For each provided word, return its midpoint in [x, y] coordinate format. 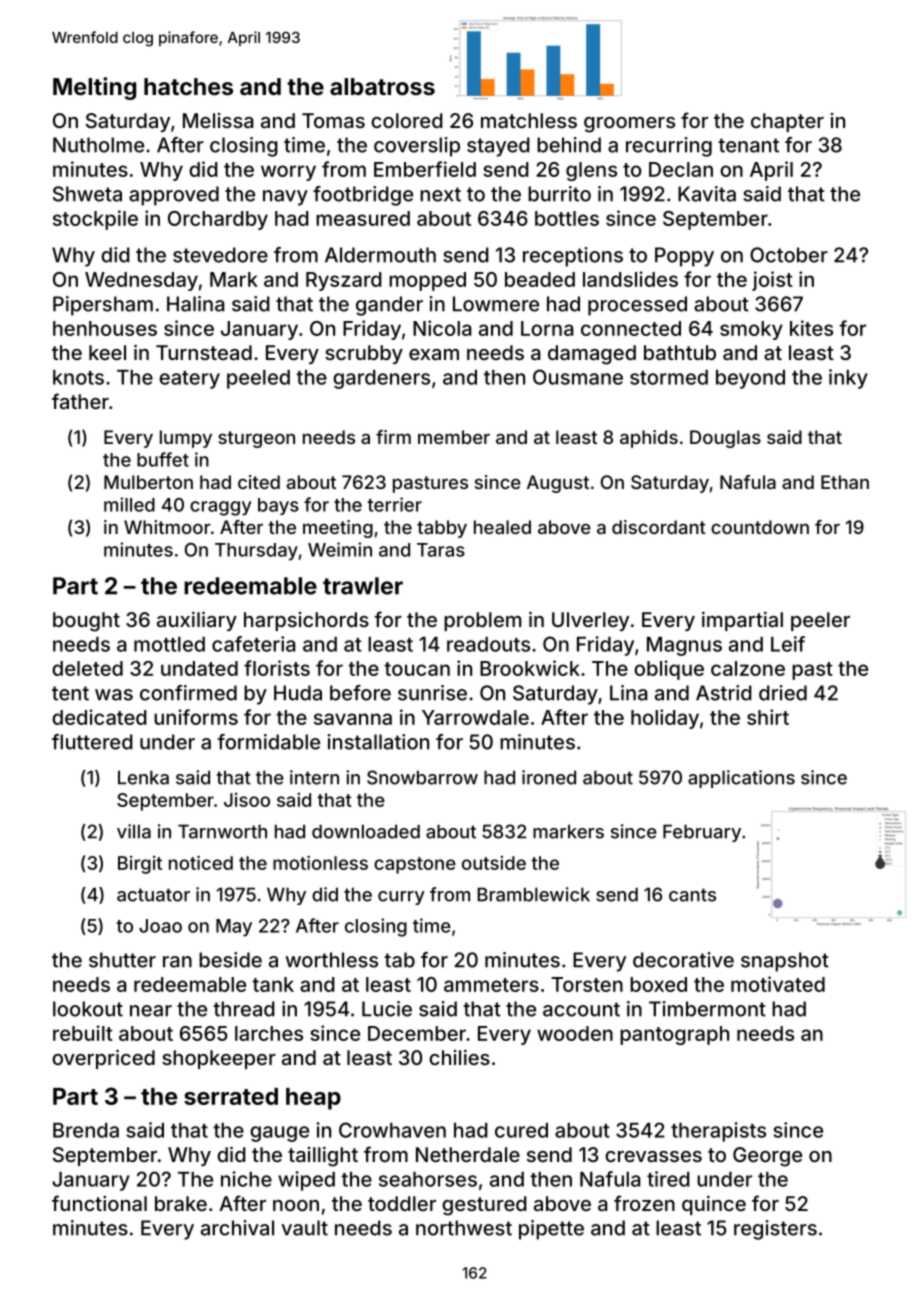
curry [401, 898]
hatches [188, 86]
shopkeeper [219, 1059]
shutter [122, 960]
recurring [669, 147]
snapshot [785, 962]
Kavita [707, 194]
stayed [498, 147]
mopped [427, 281]
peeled [258, 379]
